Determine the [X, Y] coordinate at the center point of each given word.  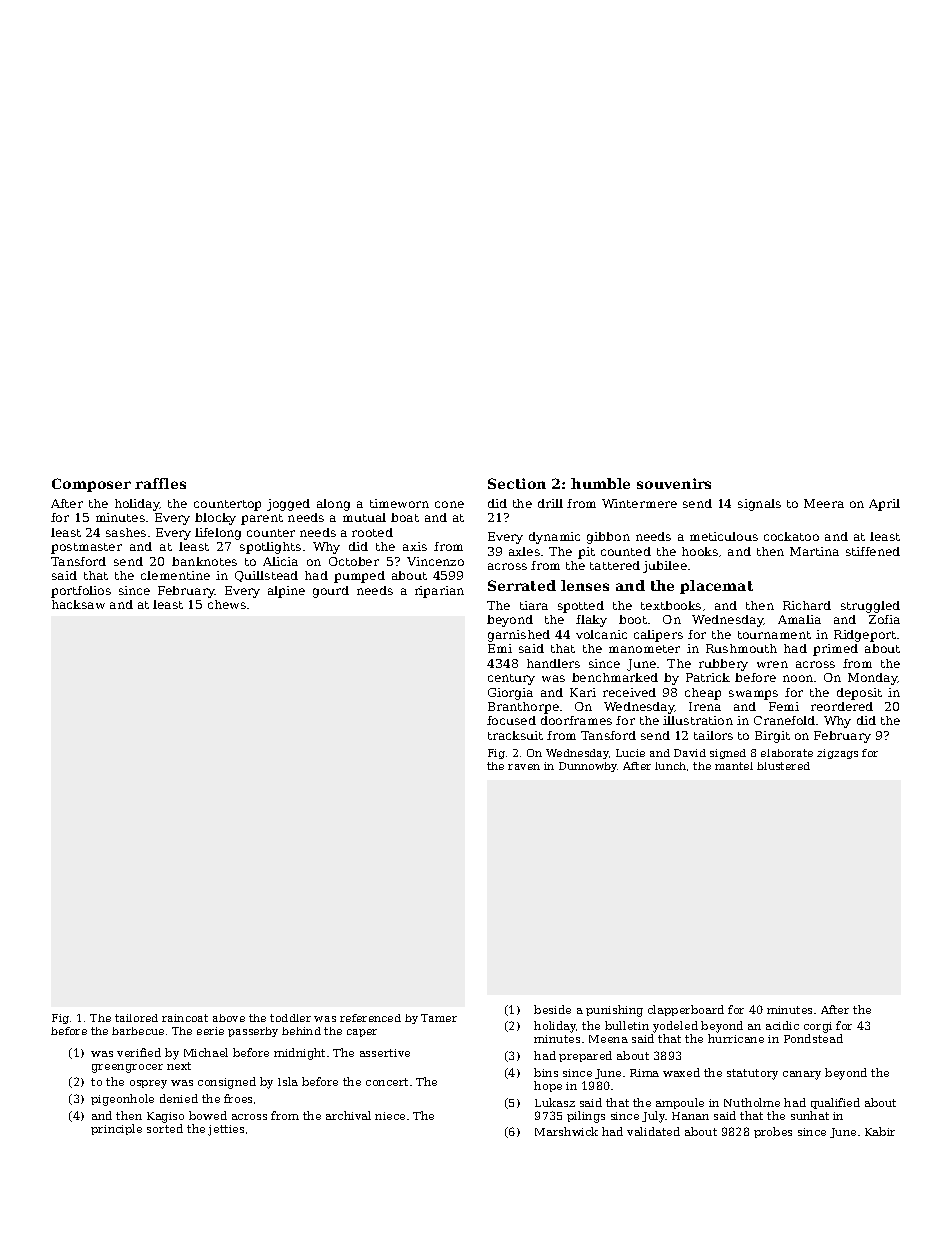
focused [511, 720]
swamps [753, 695]
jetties [226, 1130]
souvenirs [674, 483]
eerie [210, 1031]
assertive [385, 1053]
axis [415, 546]
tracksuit [515, 735]
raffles [160, 483]
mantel [734, 766]
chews [227, 604]
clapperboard [686, 1010]
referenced [370, 1018]
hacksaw [78, 604]
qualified [835, 1103]
